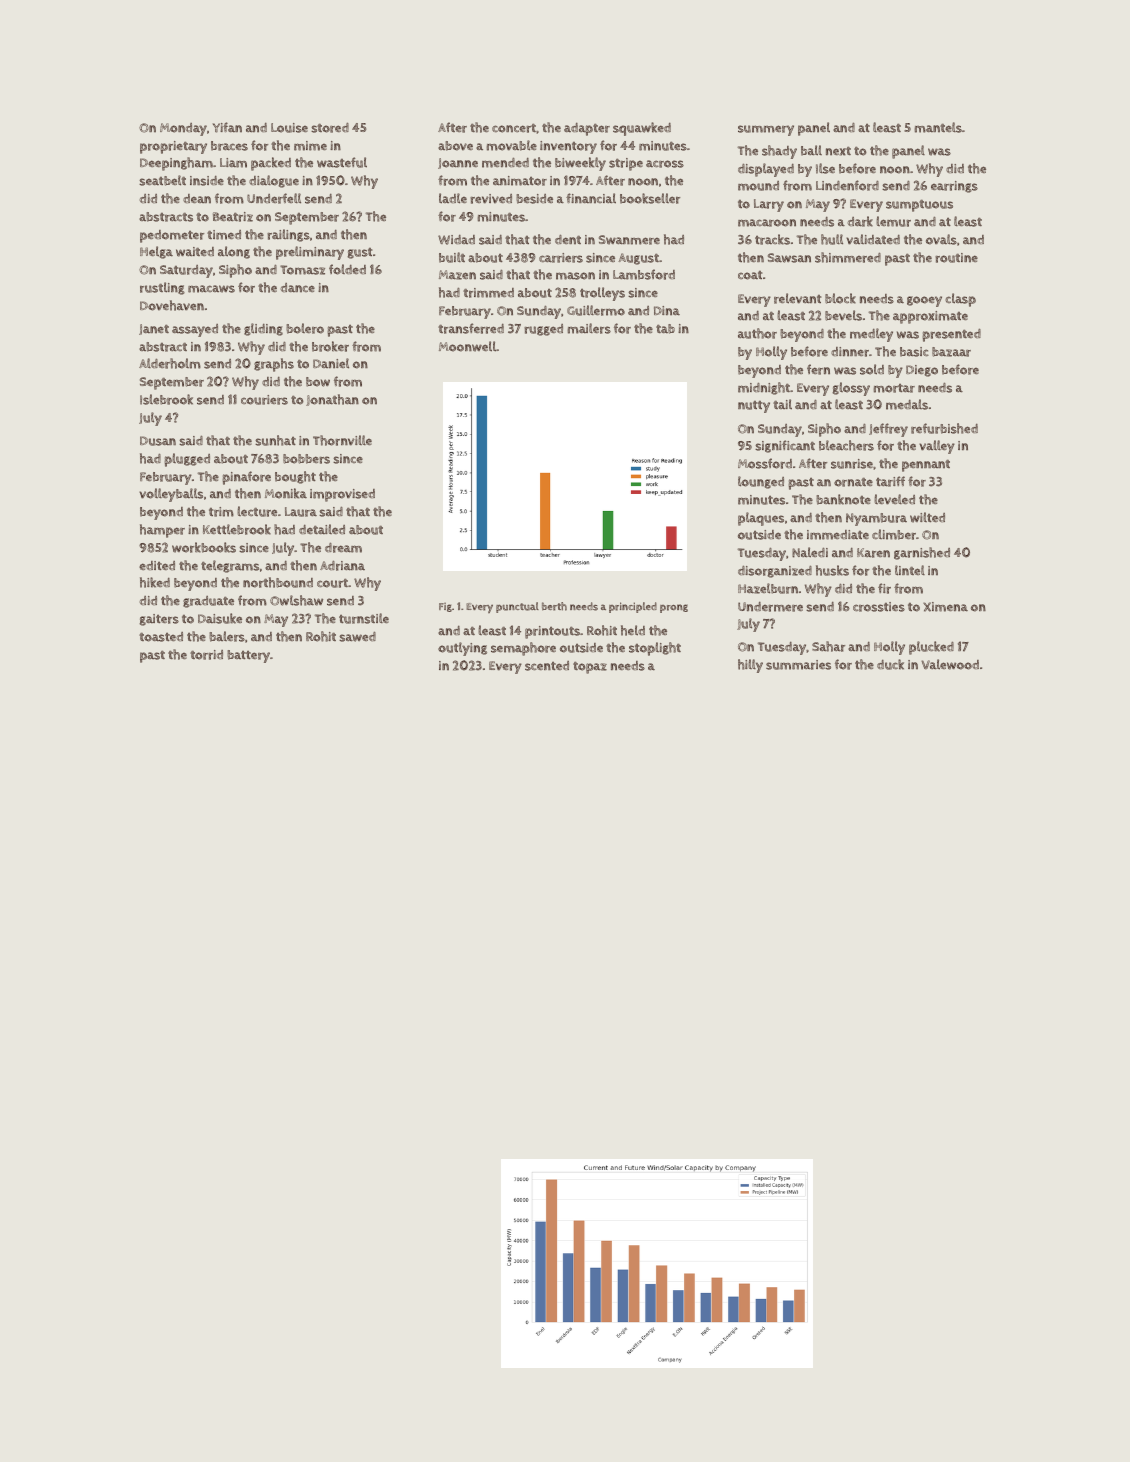 The image size is (1130, 1462). What do you see at coordinates (938, 127) in the document?
I see `mantels` at bounding box center [938, 127].
